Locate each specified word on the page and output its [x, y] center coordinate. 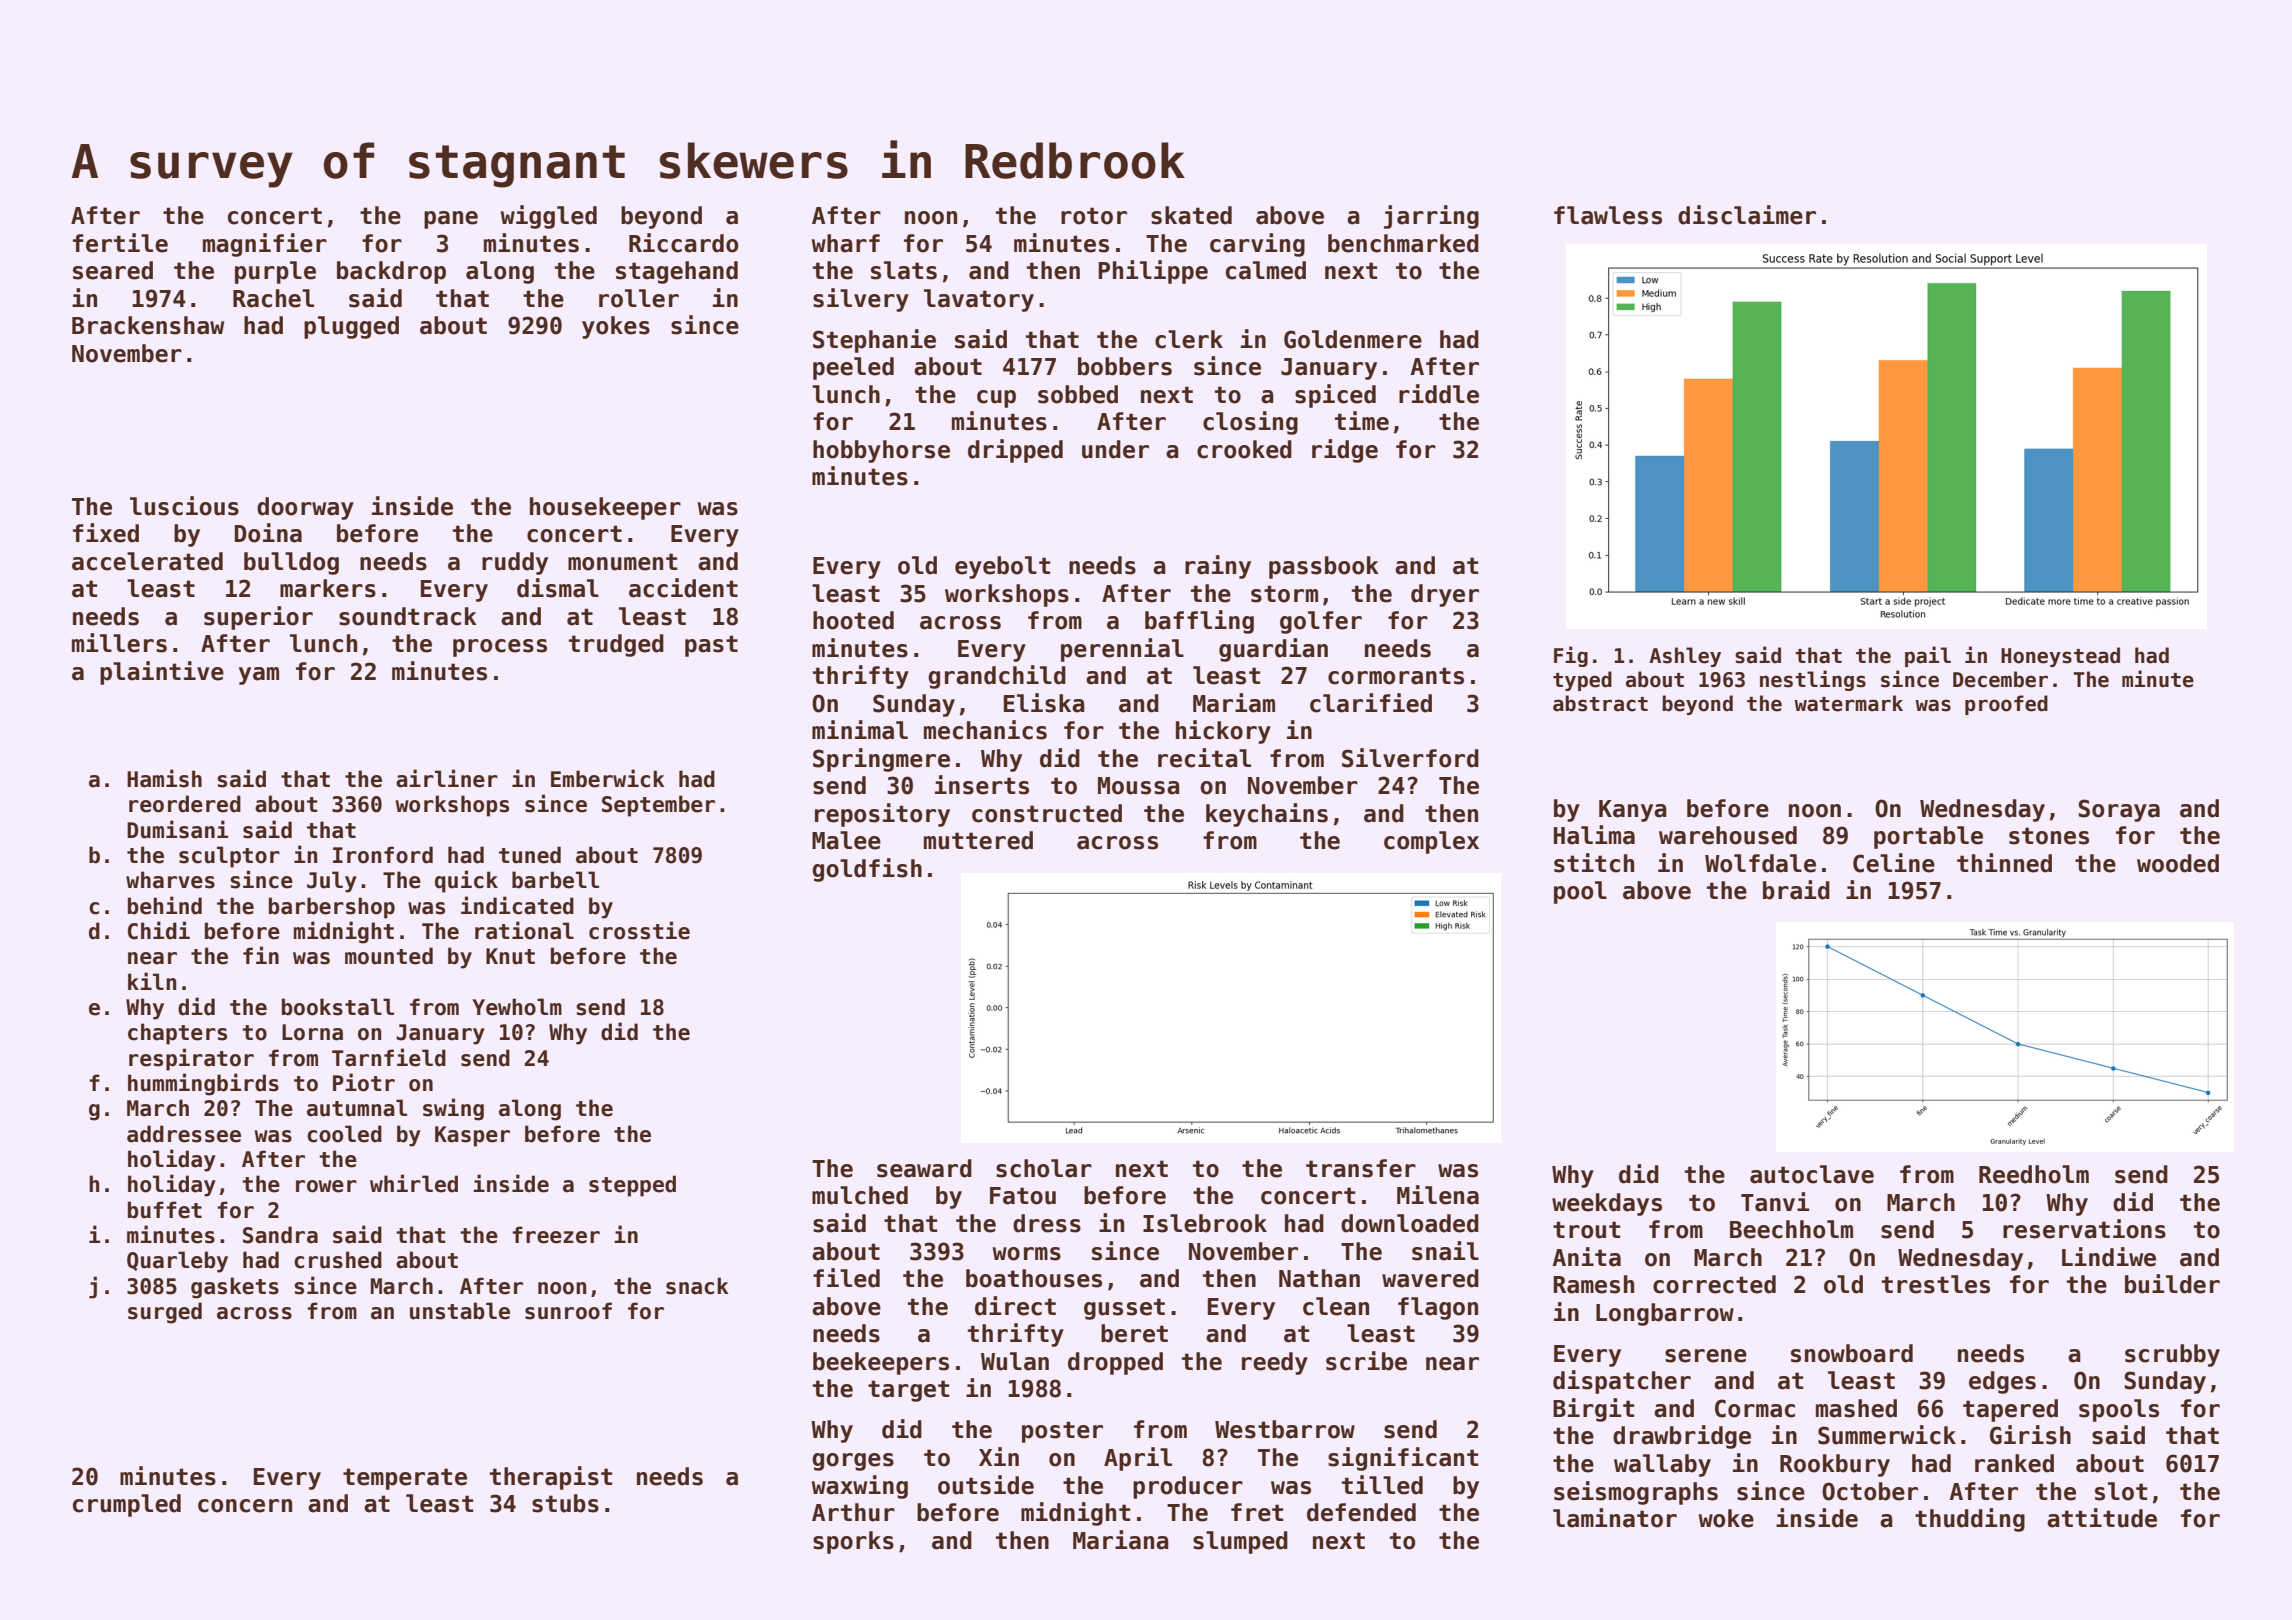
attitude [2102, 1518]
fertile [120, 243]
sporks [853, 1542]
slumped [1240, 1542]
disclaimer [1747, 215]
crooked [1244, 449]
